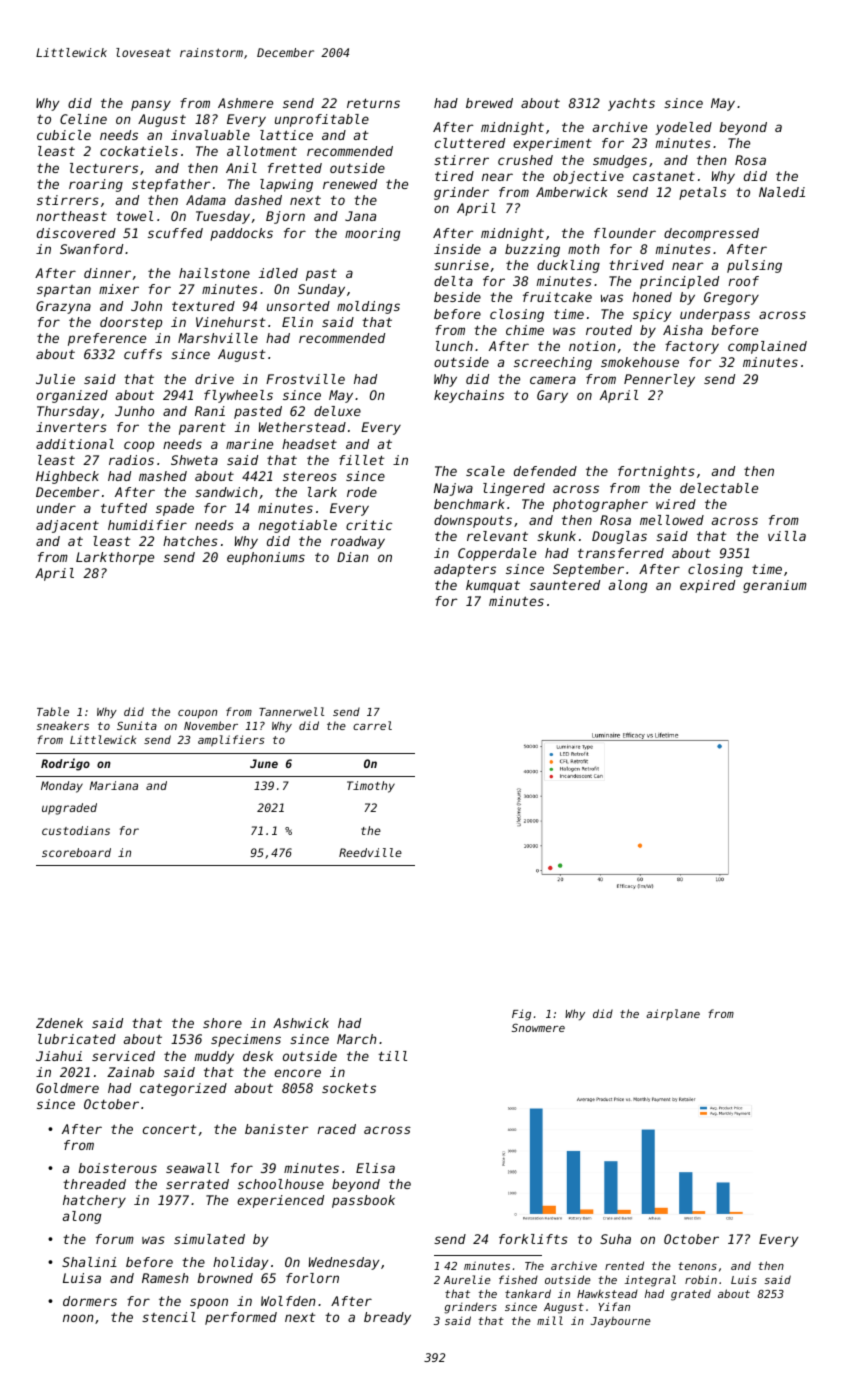 This screenshot has height=1400, width=849. I want to click on Snowmere, so click(538, 1027).
